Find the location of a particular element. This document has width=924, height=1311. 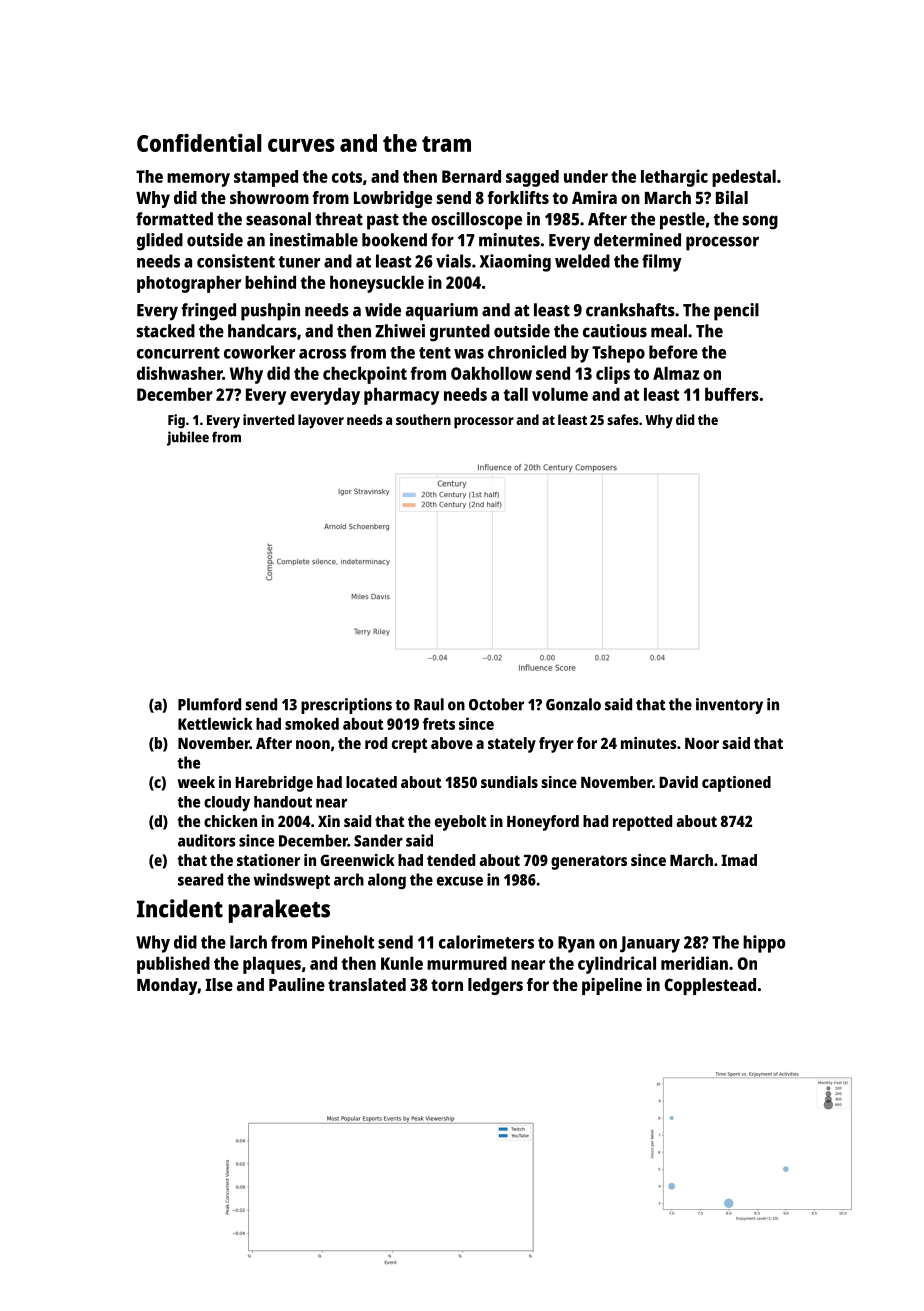

Plumford is located at coordinates (209, 704).
